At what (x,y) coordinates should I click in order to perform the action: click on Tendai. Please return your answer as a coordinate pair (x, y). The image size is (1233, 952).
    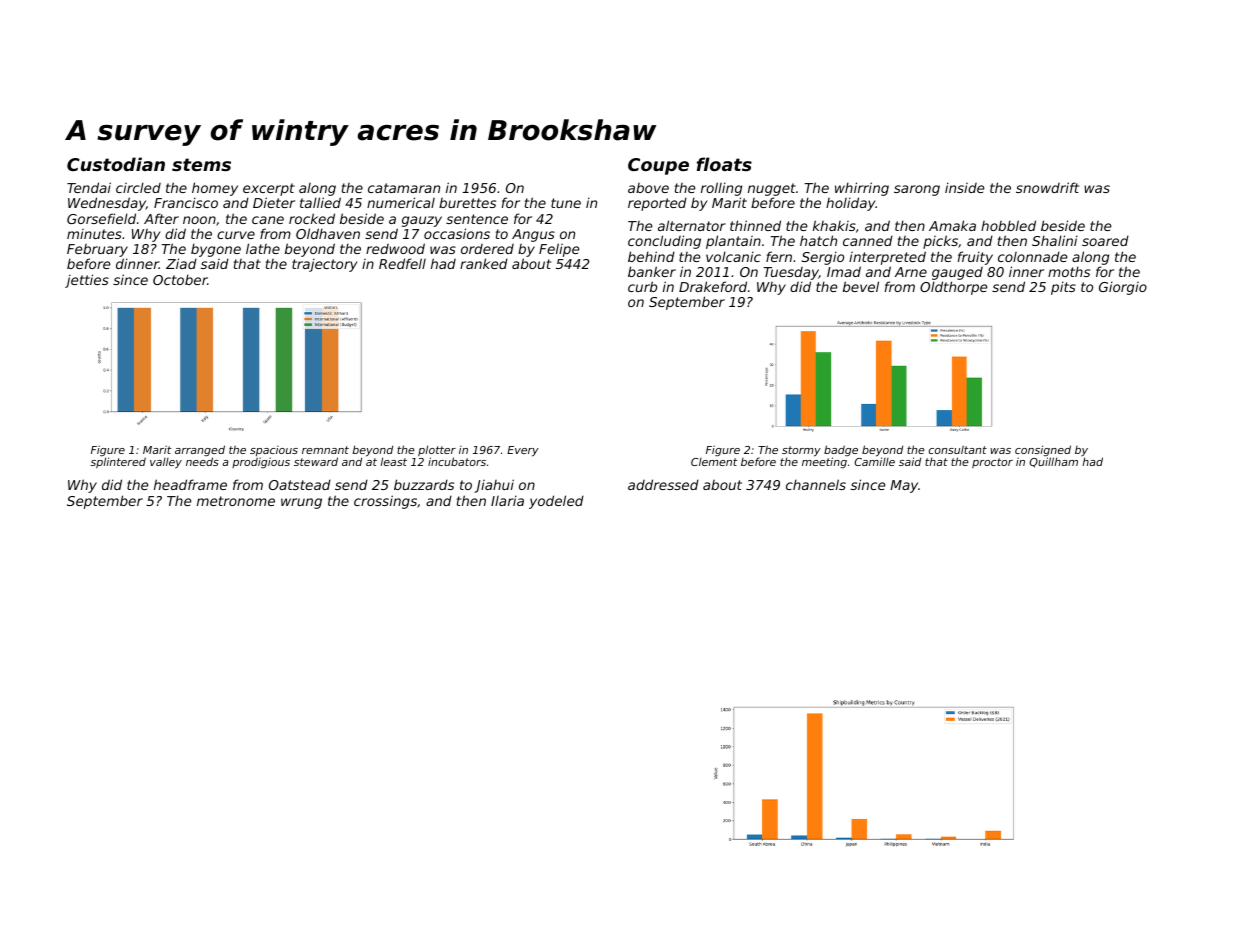
    Looking at the image, I should click on (89, 187).
